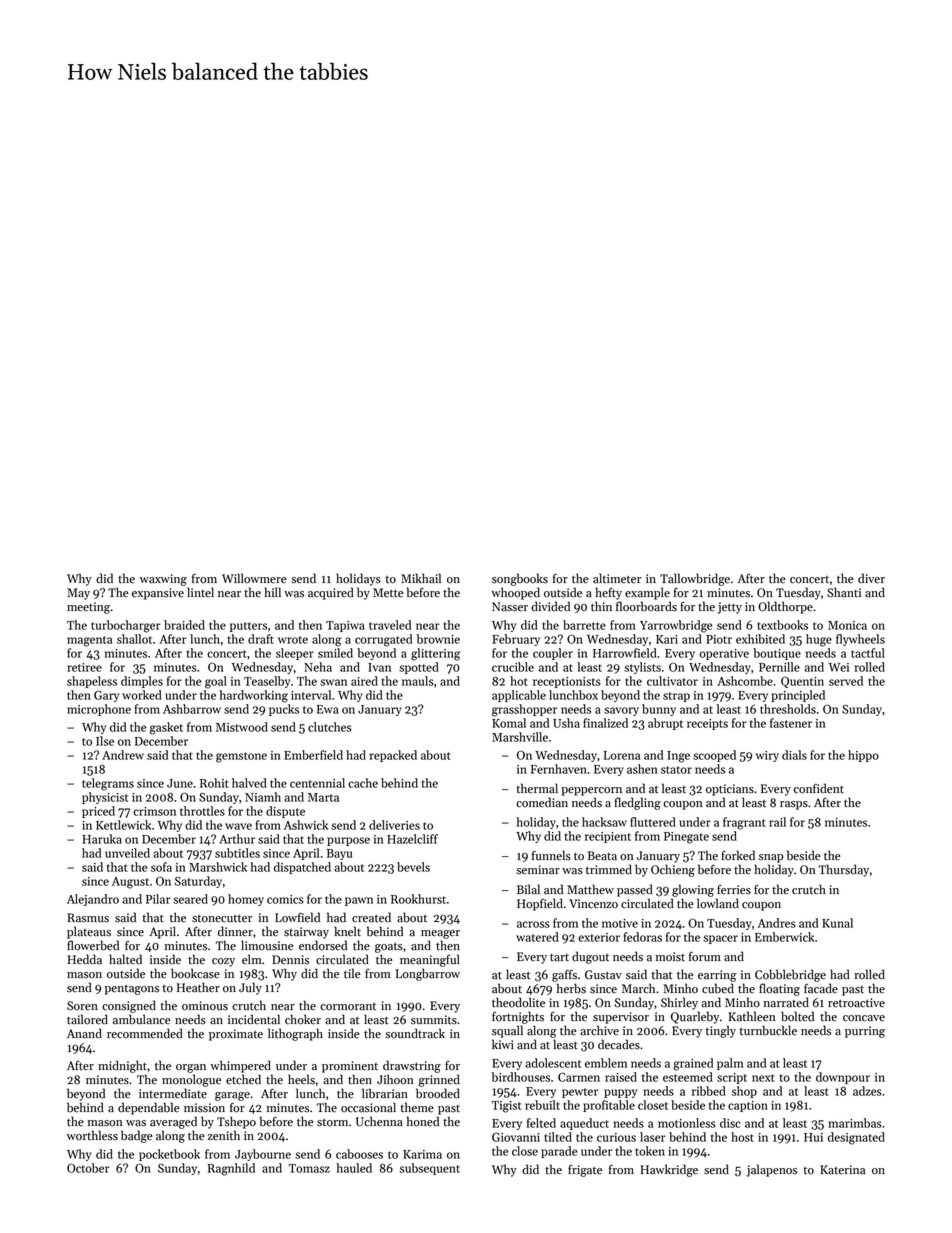 Image resolution: width=952 pixels, height=1233 pixels. What do you see at coordinates (430, 1169) in the screenshot?
I see `subsequent` at bounding box center [430, 1169].
